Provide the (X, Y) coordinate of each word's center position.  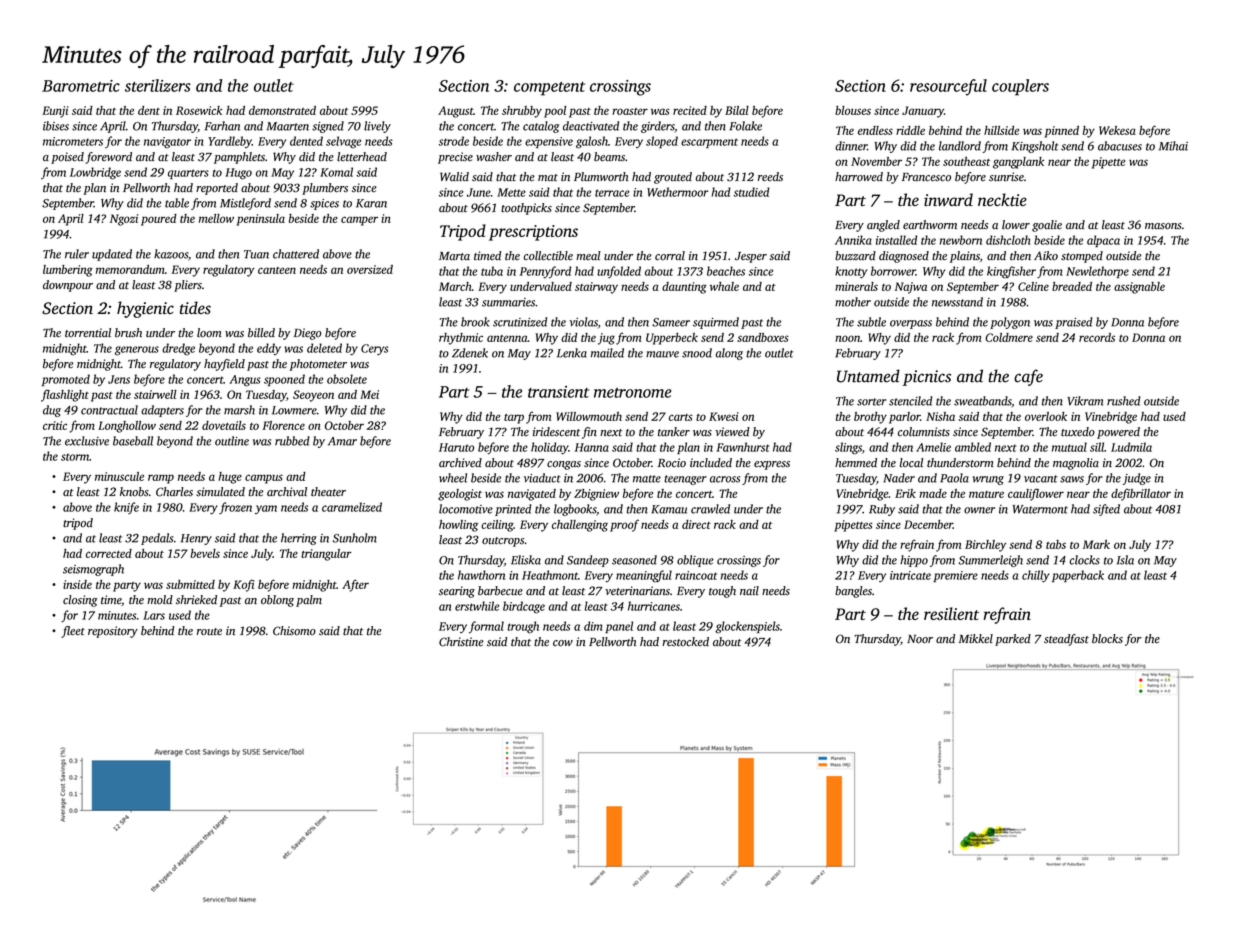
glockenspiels (747, 627)
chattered (296, 254)
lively (377, 127)
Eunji (55, 112)
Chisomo (294, 631)
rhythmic (461, 339)
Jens (119, 379)
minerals (856, 286)
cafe (1028, 377)
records (1097, 337)
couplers (1020, 87)
